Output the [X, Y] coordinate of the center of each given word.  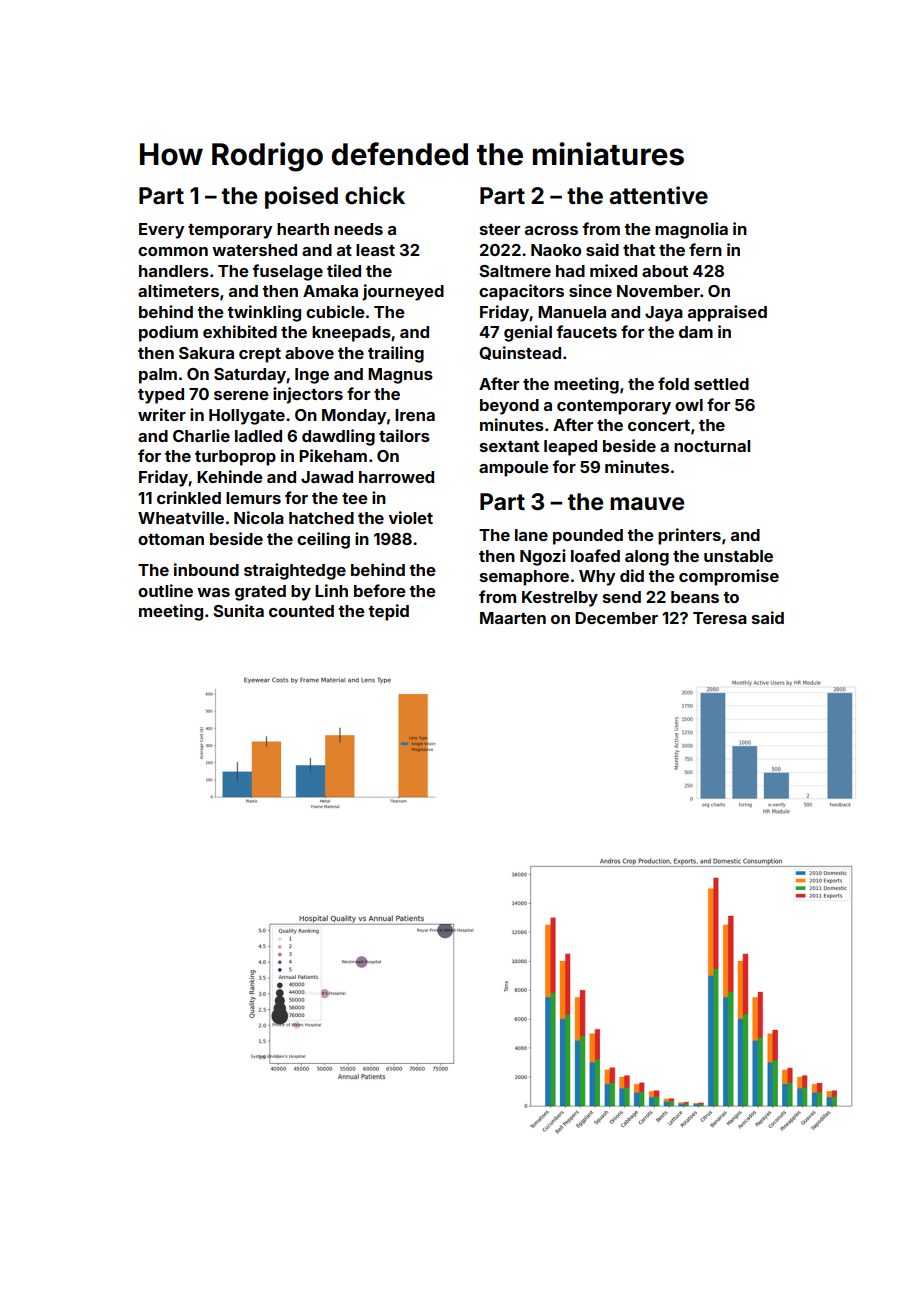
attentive [658, 195]
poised [301, 197]
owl [689, 405]
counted [301, 611]
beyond [509, 407]
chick [375, 195]
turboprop [235, 458]
